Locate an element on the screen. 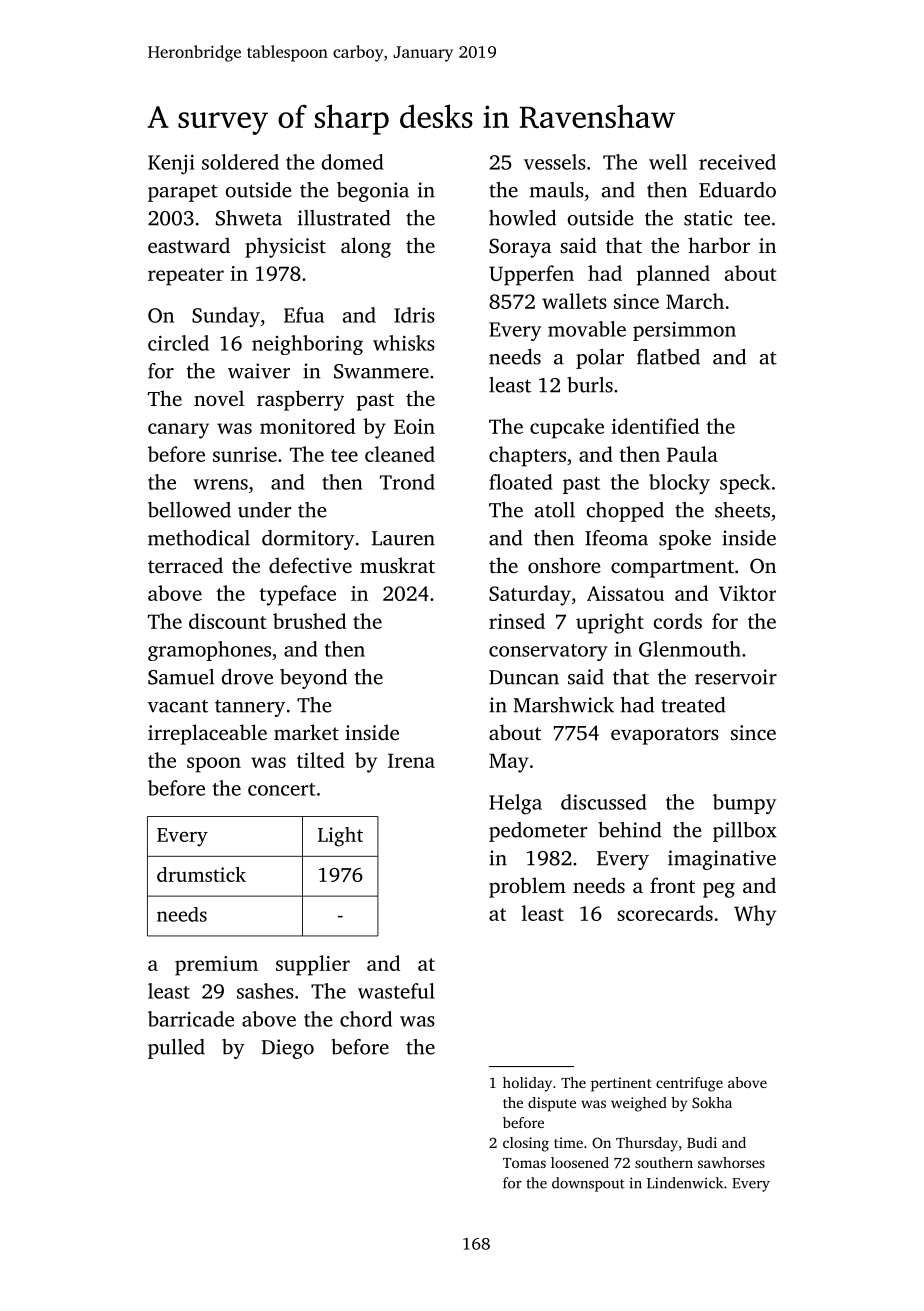  soldered is located at coordinates (240, 162).
